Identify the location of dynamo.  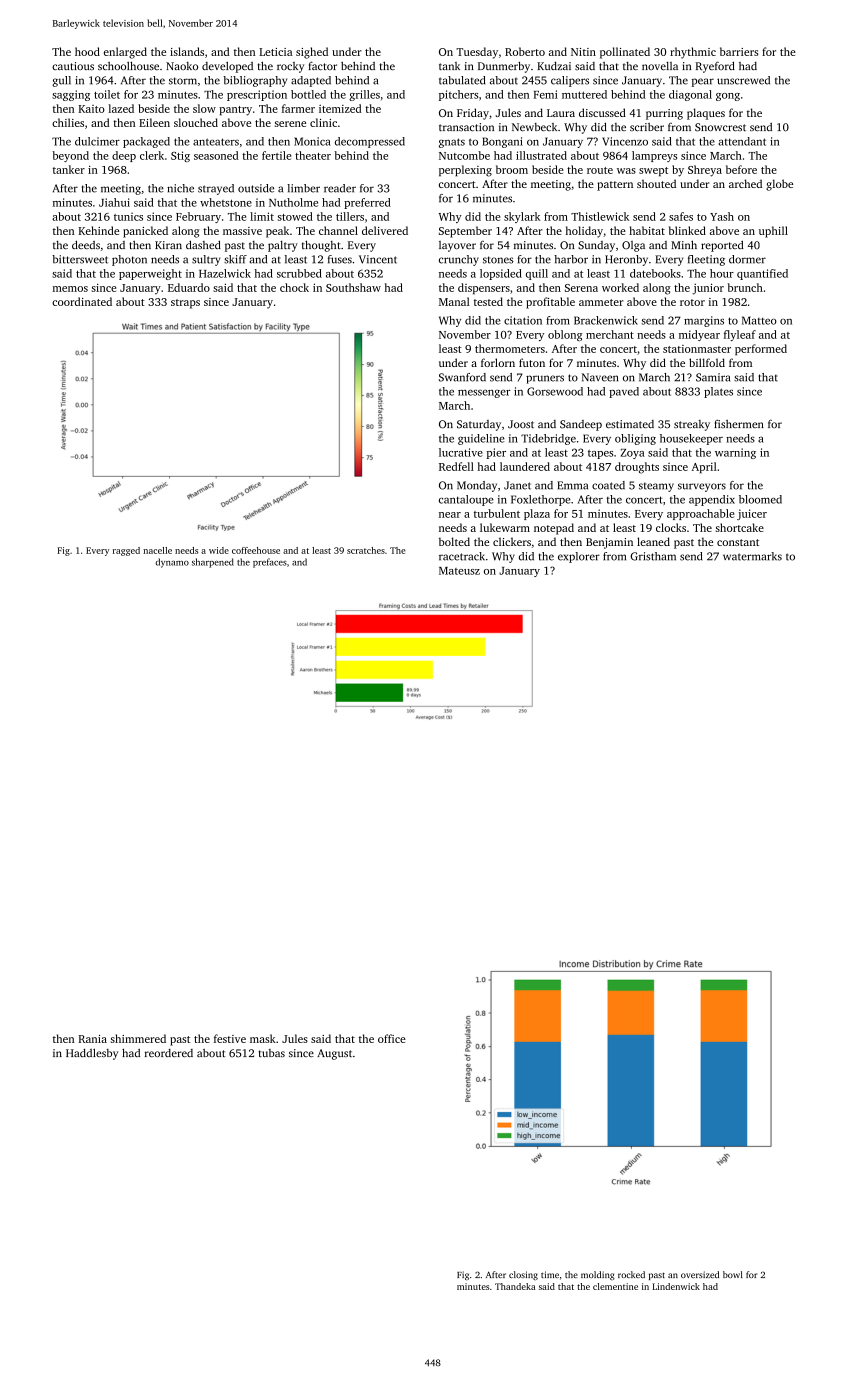
(172, 563).
